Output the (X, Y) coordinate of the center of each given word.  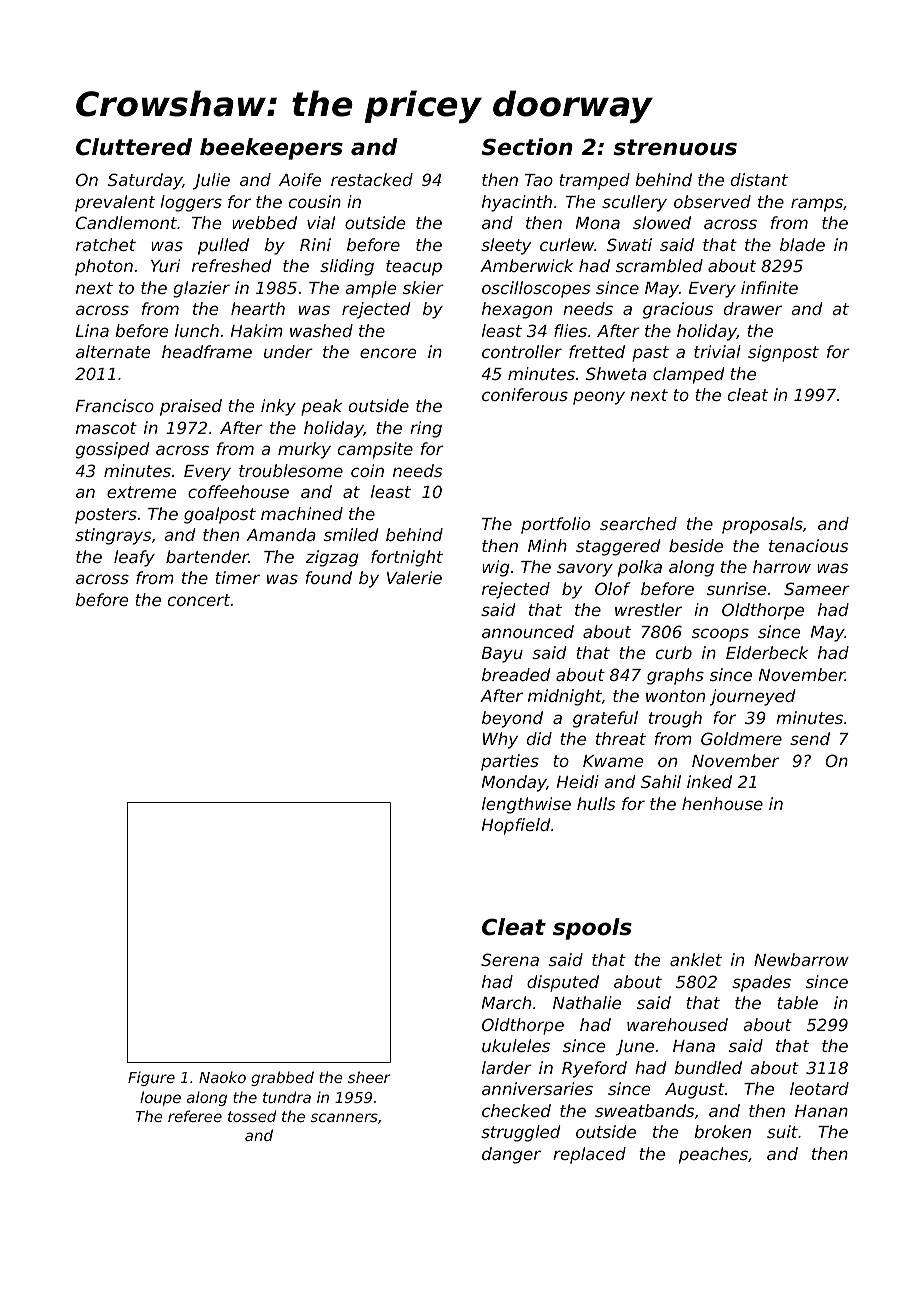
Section (527, 147)
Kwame (613, 761)
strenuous (675, 147)
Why (500, 740)
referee (195, 1116)
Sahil (661, 781)
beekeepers (271, 149)
